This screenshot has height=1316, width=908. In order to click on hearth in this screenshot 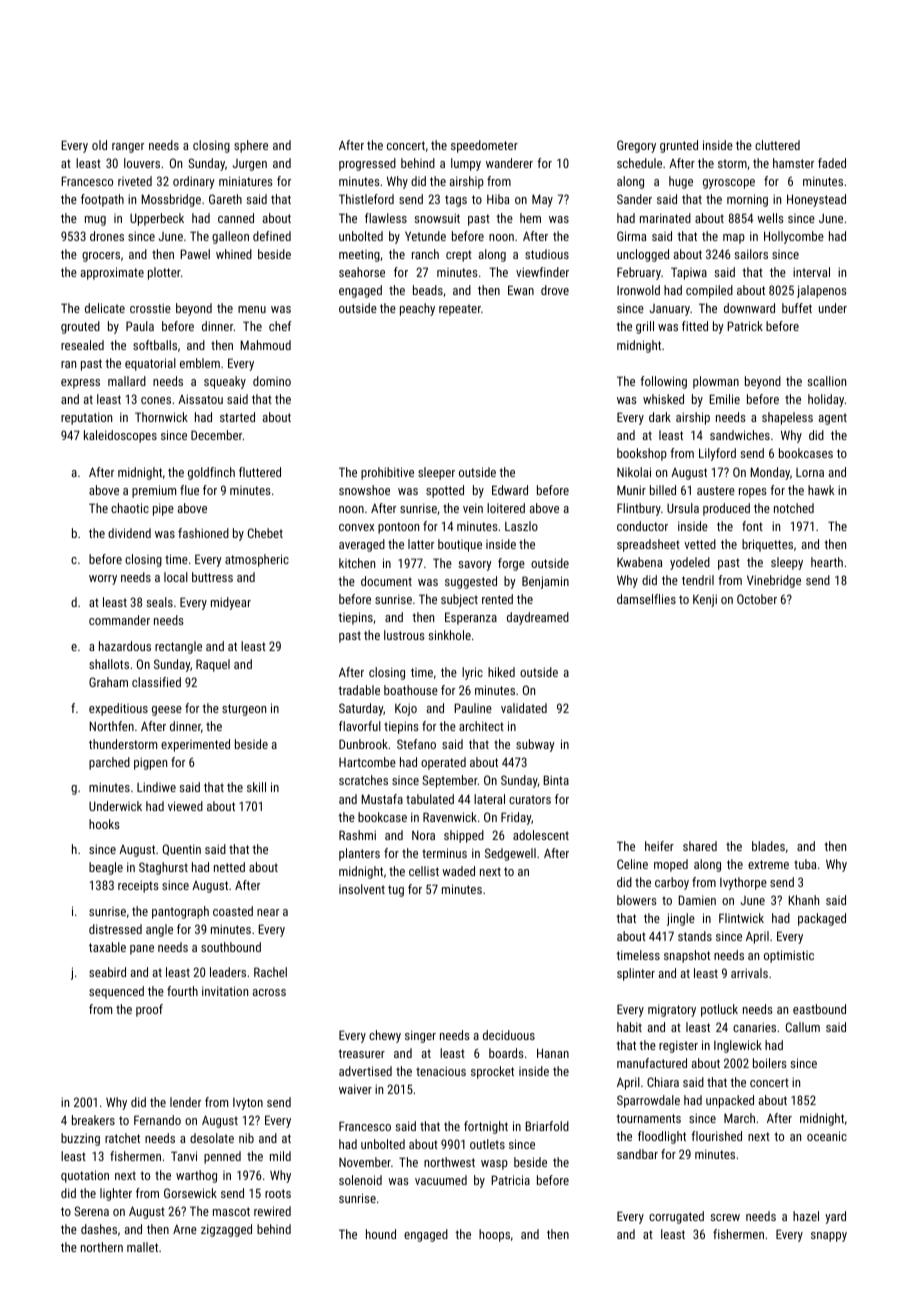, I will do `click(827, 562)`.
